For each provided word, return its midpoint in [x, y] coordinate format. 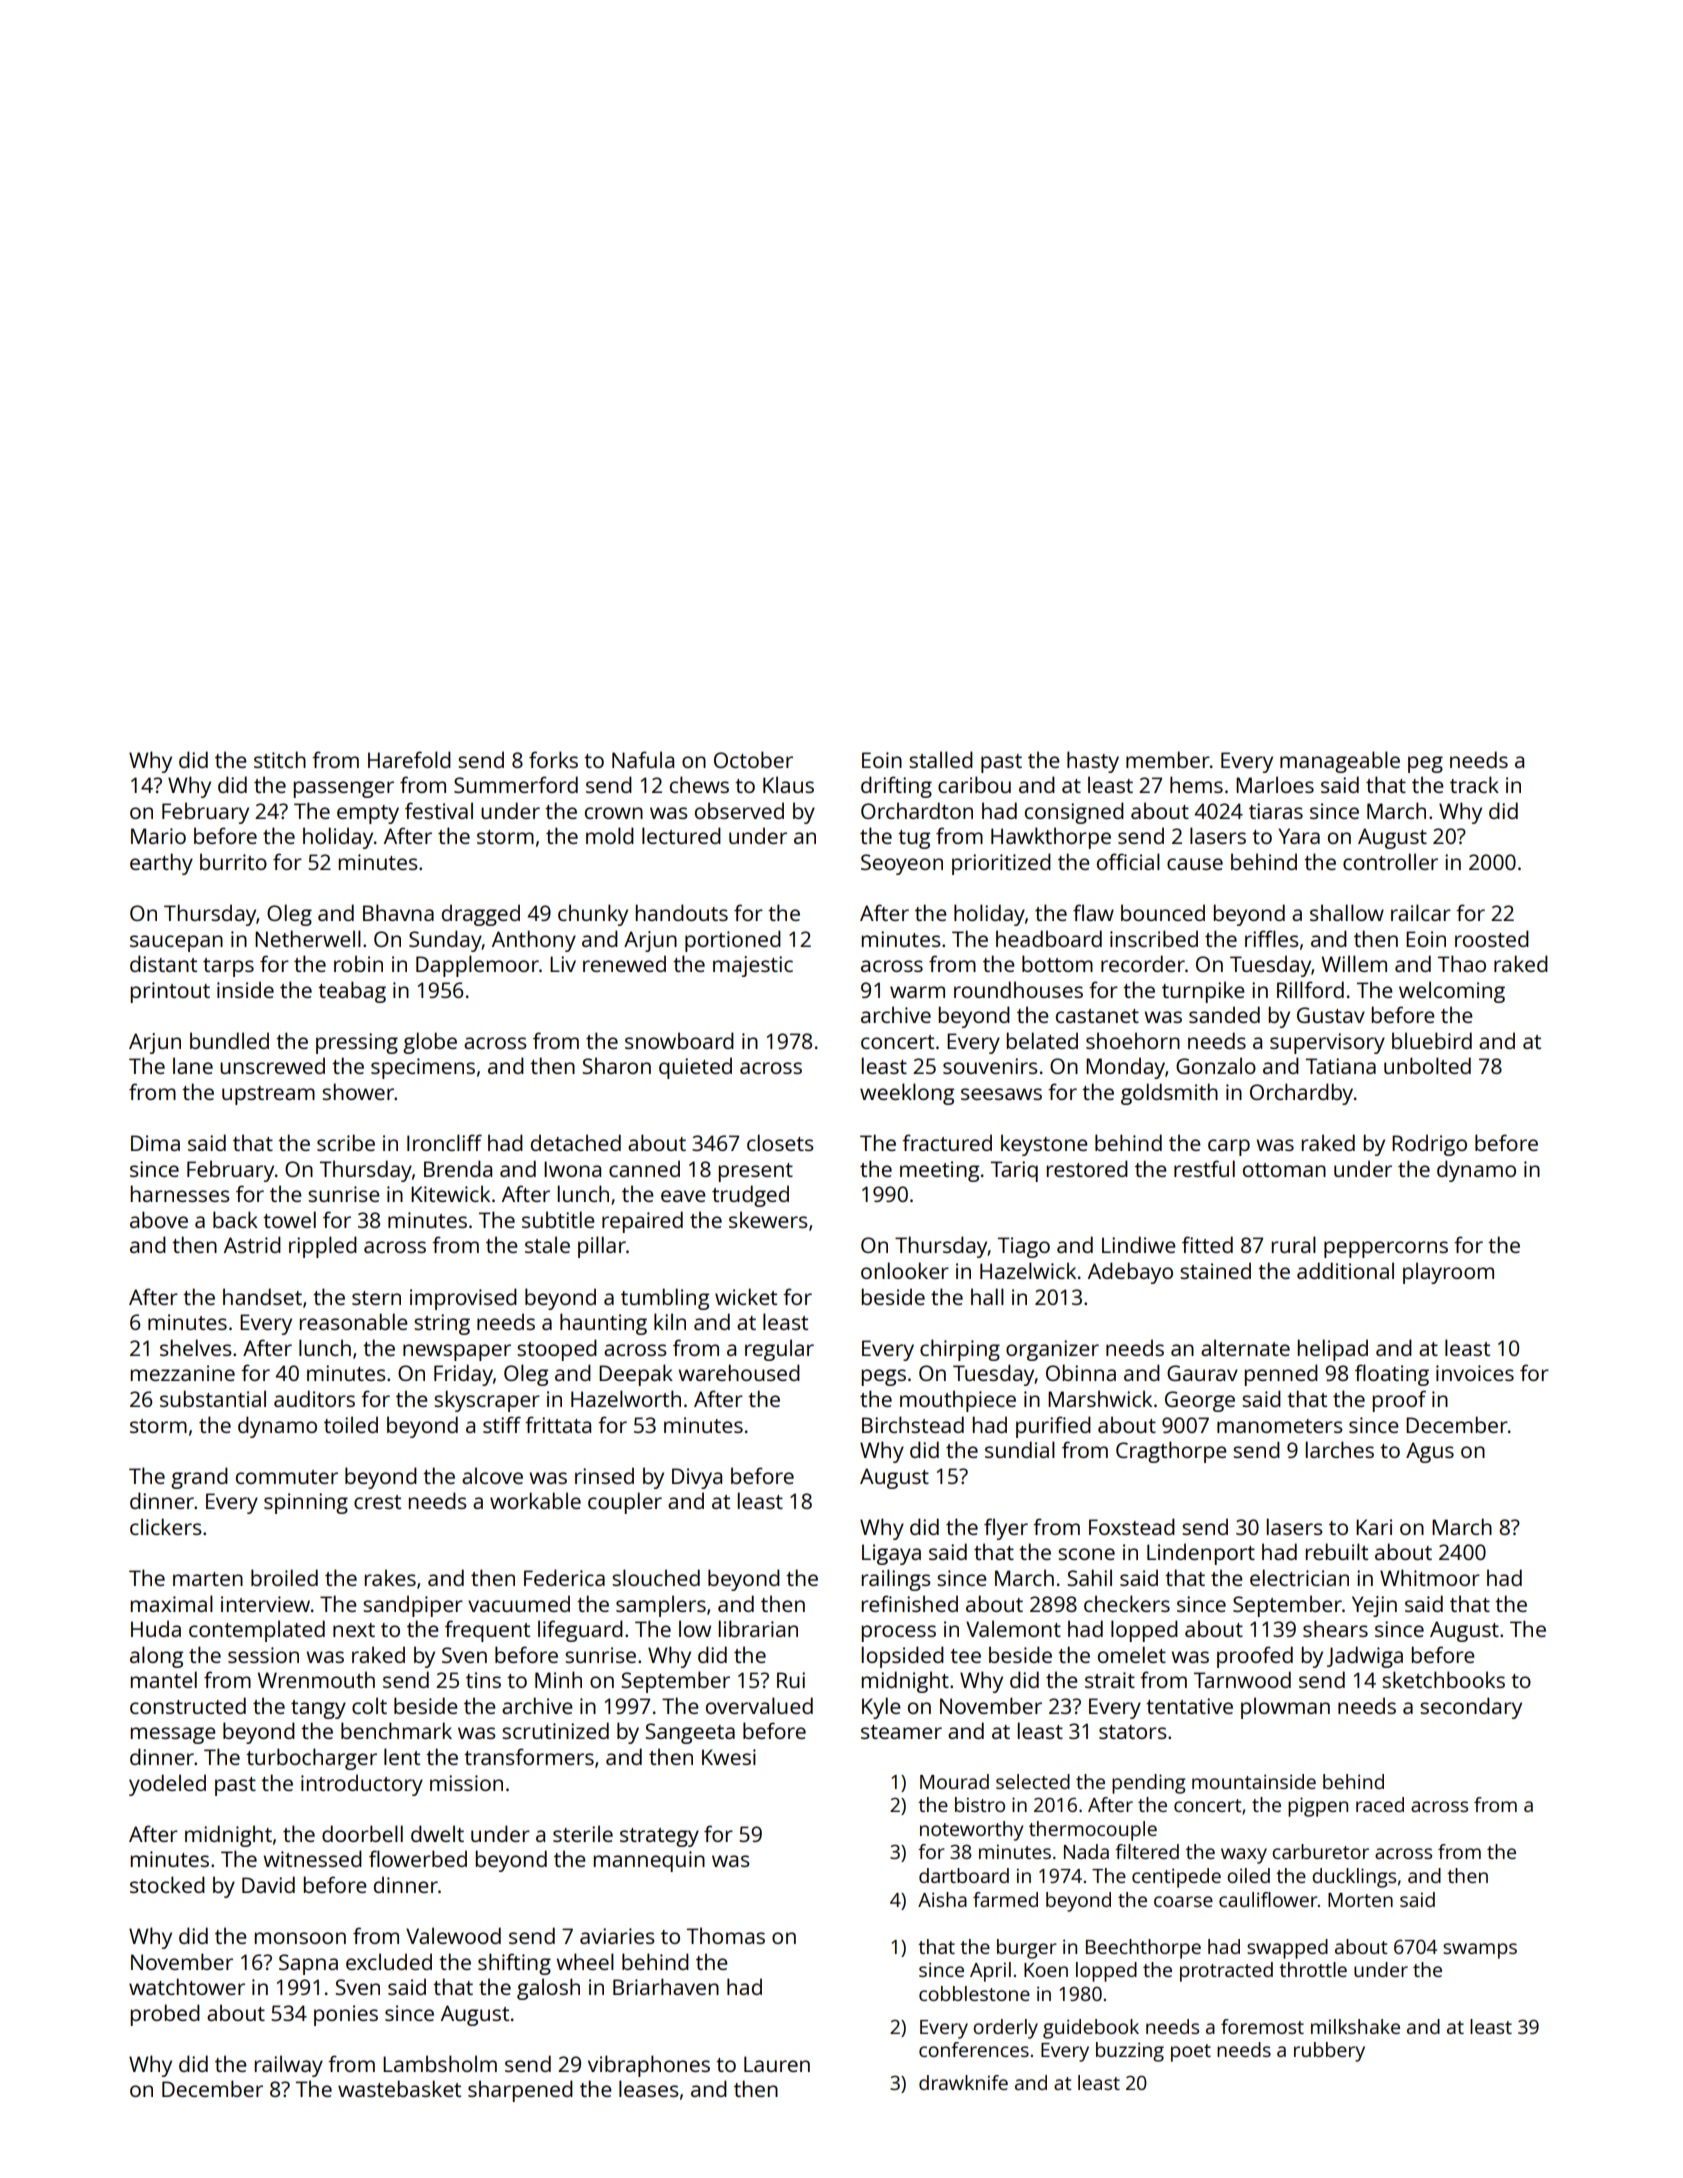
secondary [1471, 1708]
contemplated [257, 1631]
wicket [746, 1296]
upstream [268, 1095]
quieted [695, 1068]
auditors [314, 1398]
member [1168, 759]
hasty [1093, 762]
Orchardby [1301, 1094]
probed [165, 2015]
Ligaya [891, 1554]
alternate [1245, 1347]
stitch [280, 759]
